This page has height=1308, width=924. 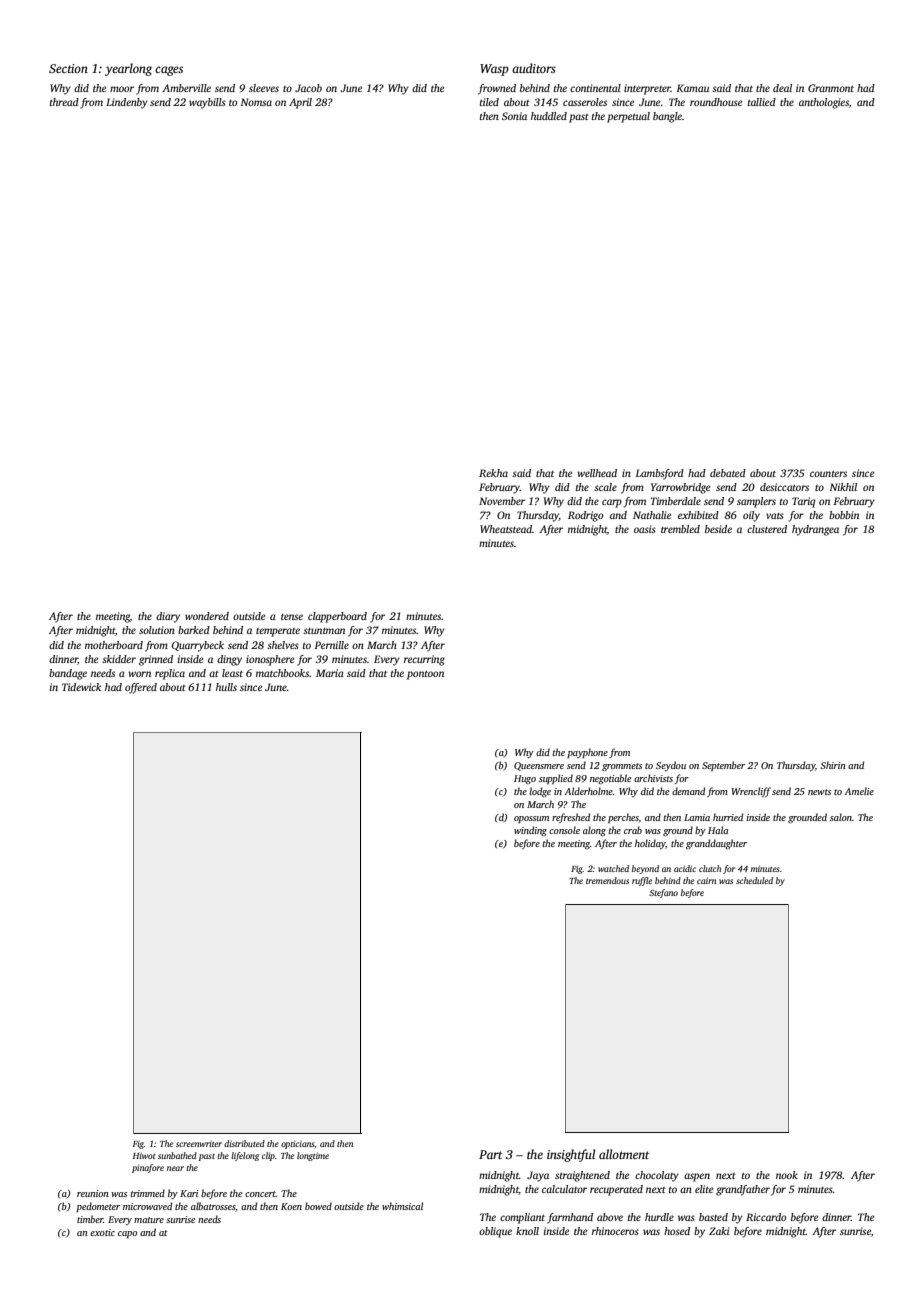 What do you see at coordinates (141, 688) in the page?
I see `offered` at bounding box center [141, 688].
